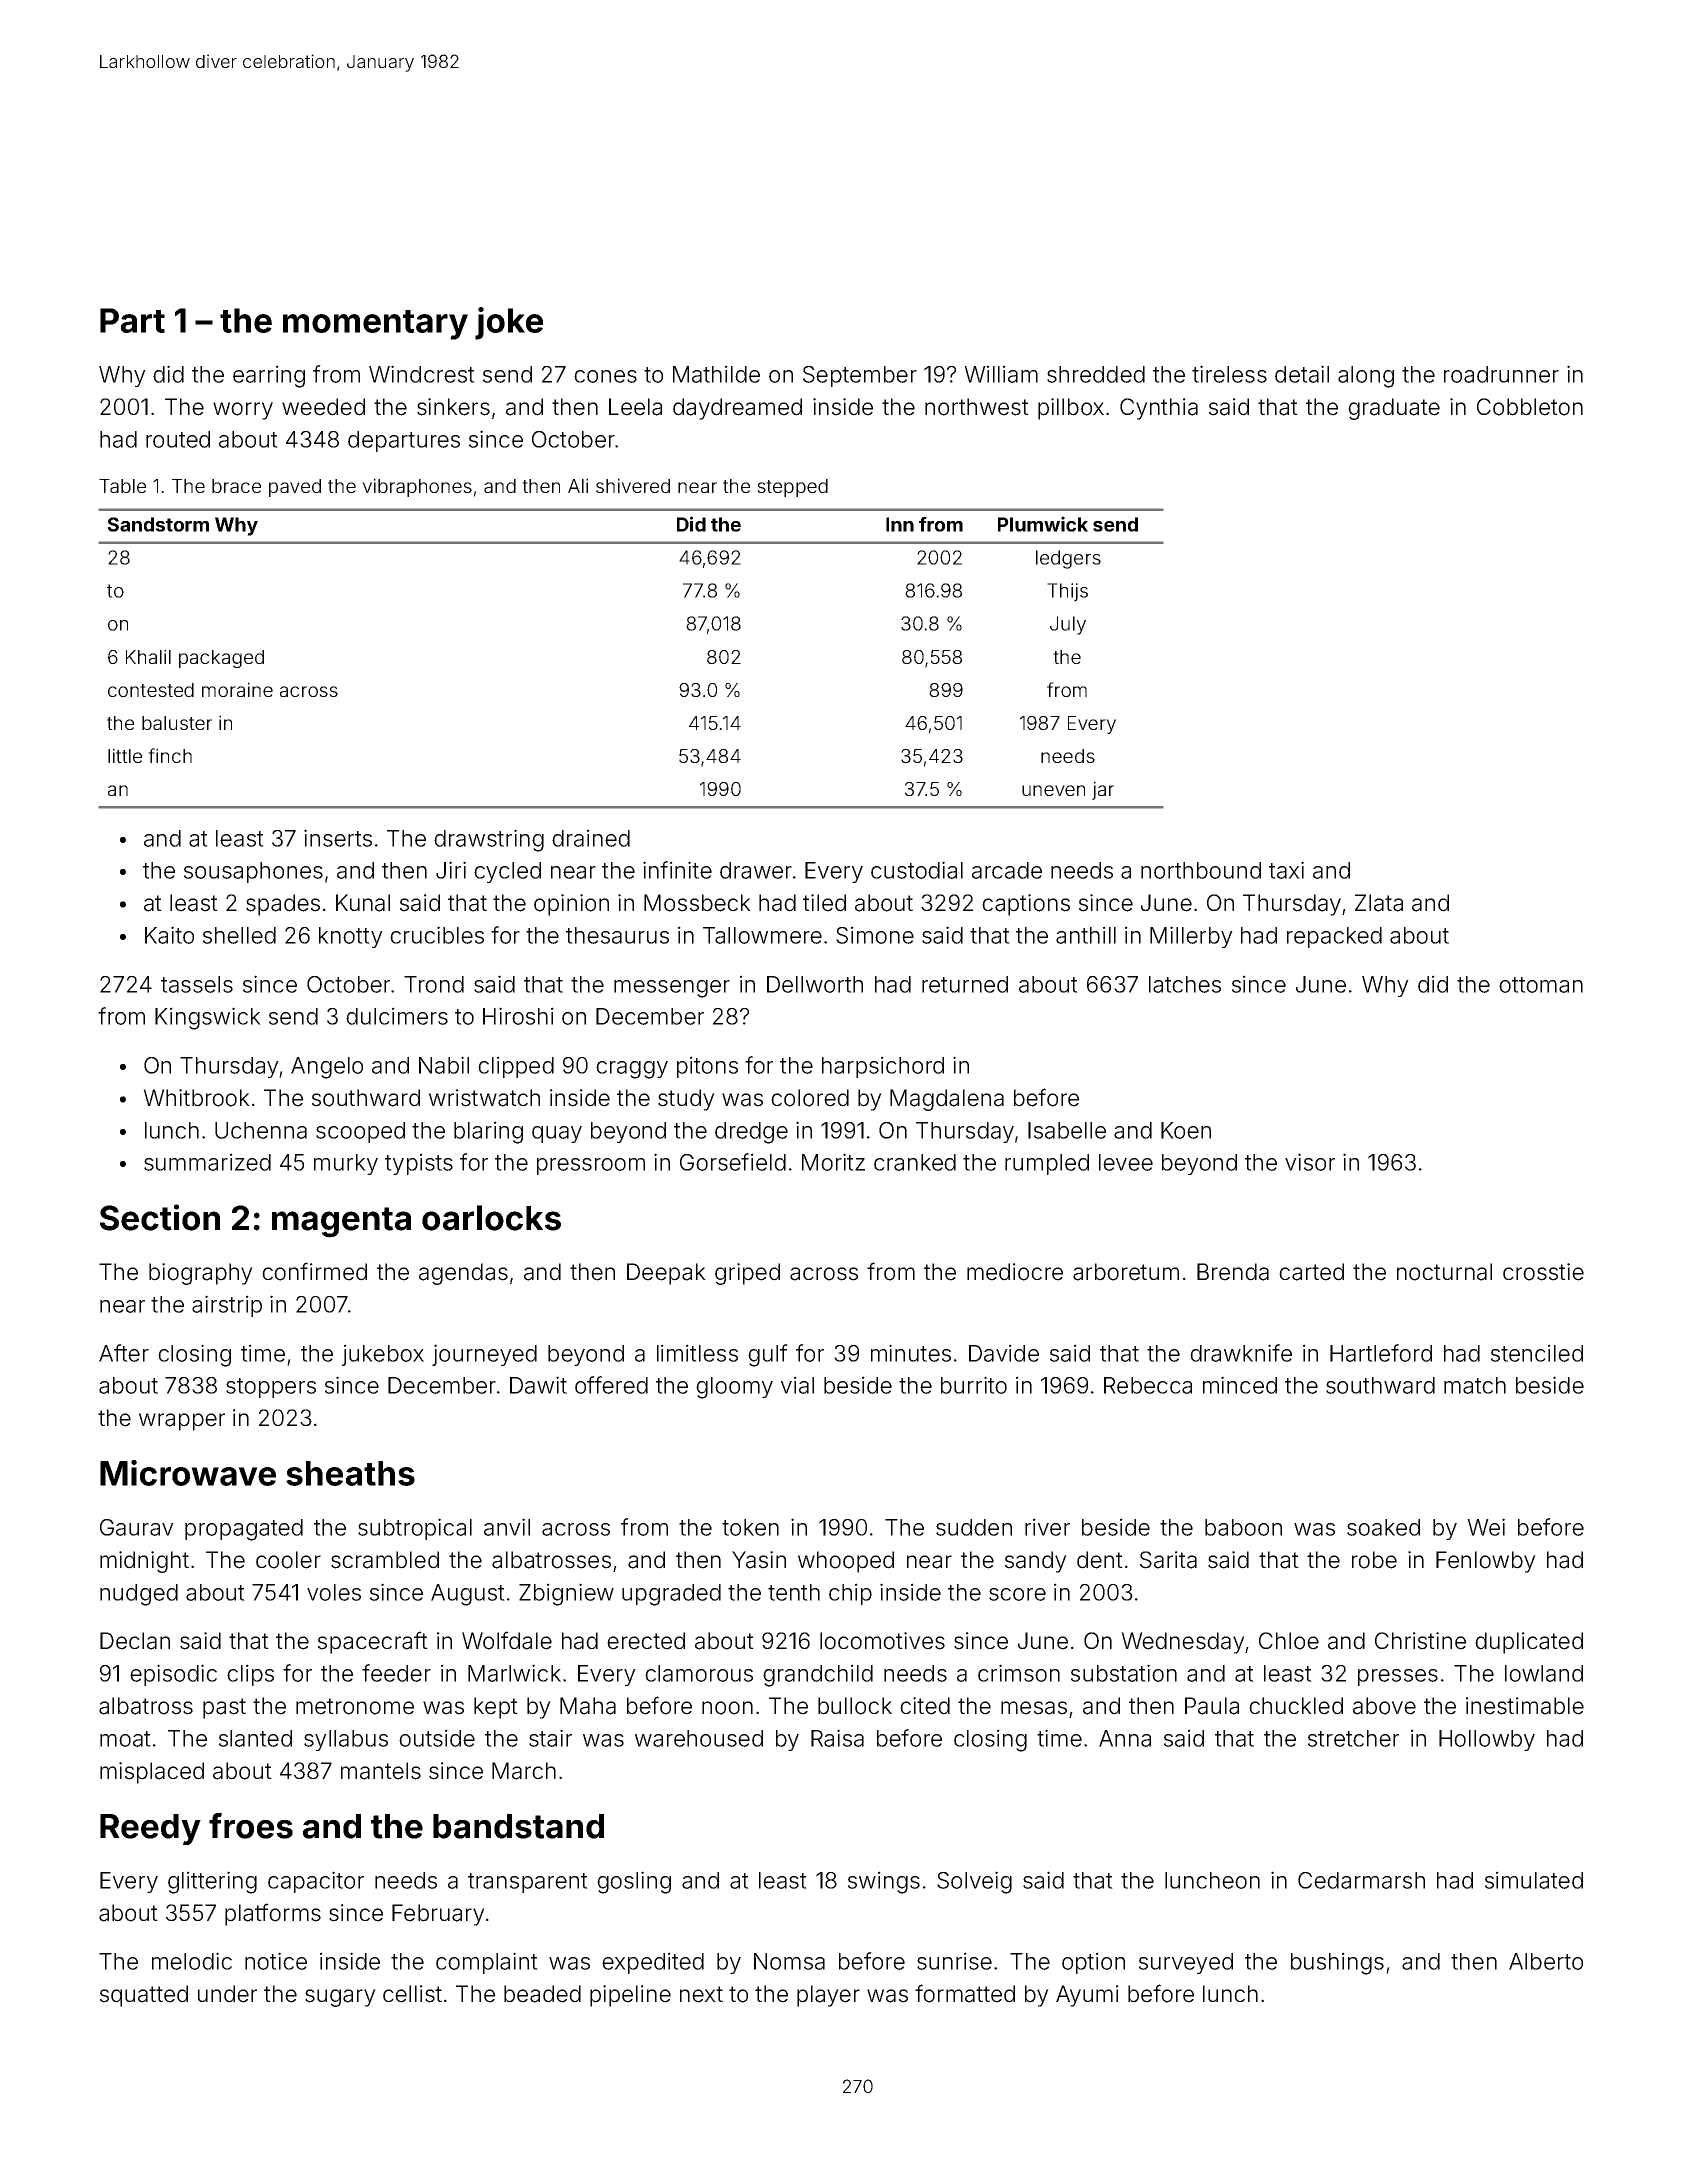 Image resolution: width=1683 pixels, height=2178 pixels. Describe the element at coordinates (1001, 374) in the image. I see `William` at that location.
